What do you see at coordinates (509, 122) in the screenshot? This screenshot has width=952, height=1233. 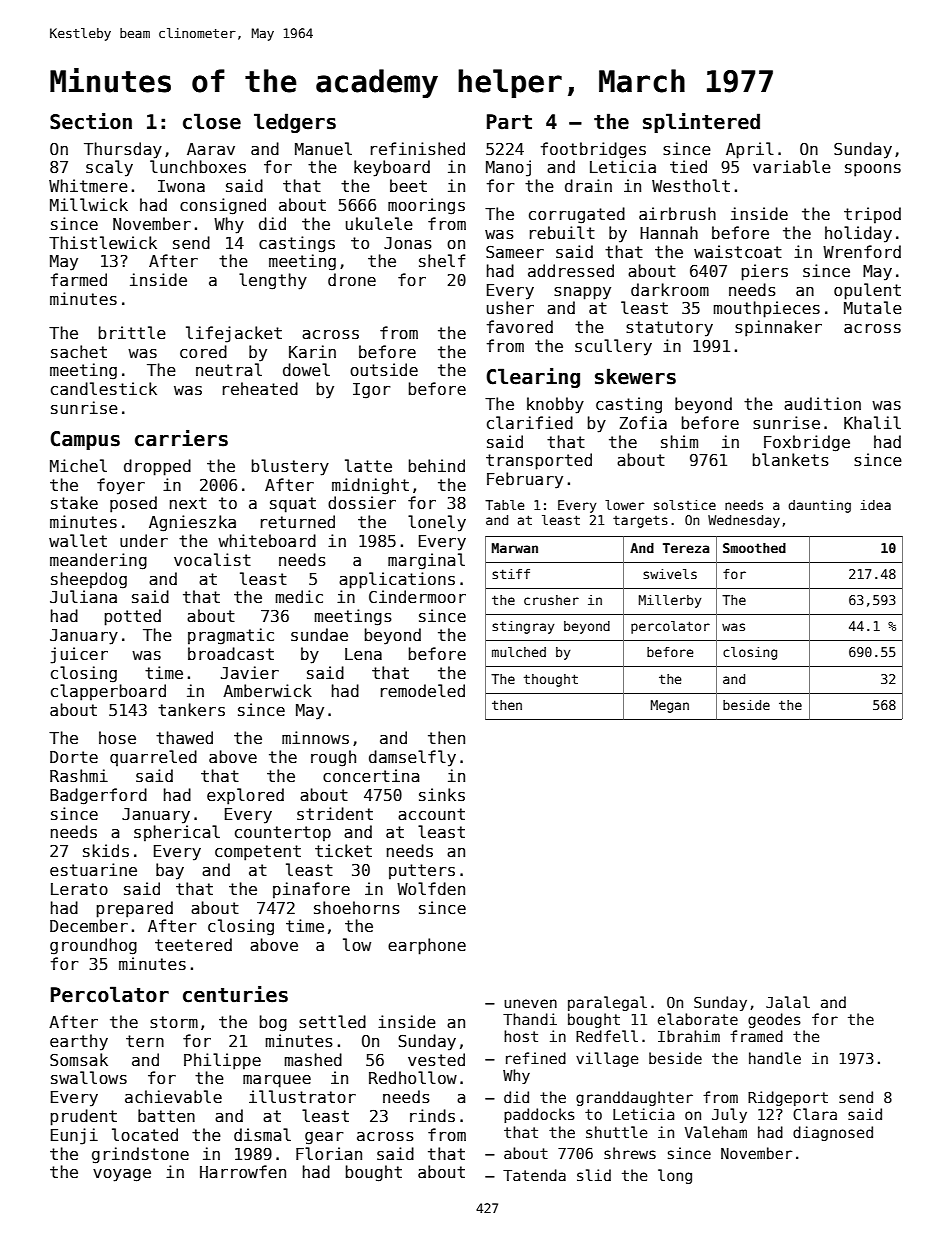 I see `Part` at bounding box center [509, 122].
